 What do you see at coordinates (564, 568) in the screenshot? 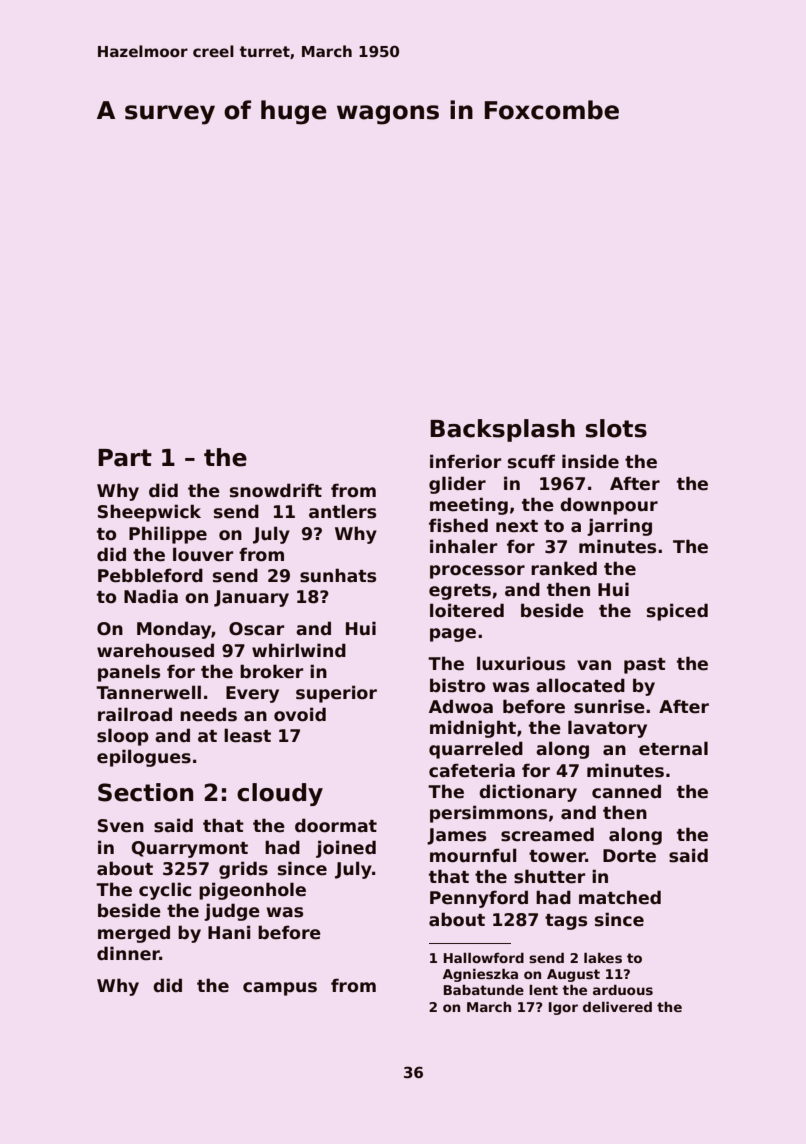
I see `ranked` at bounding box center [564, 568].
